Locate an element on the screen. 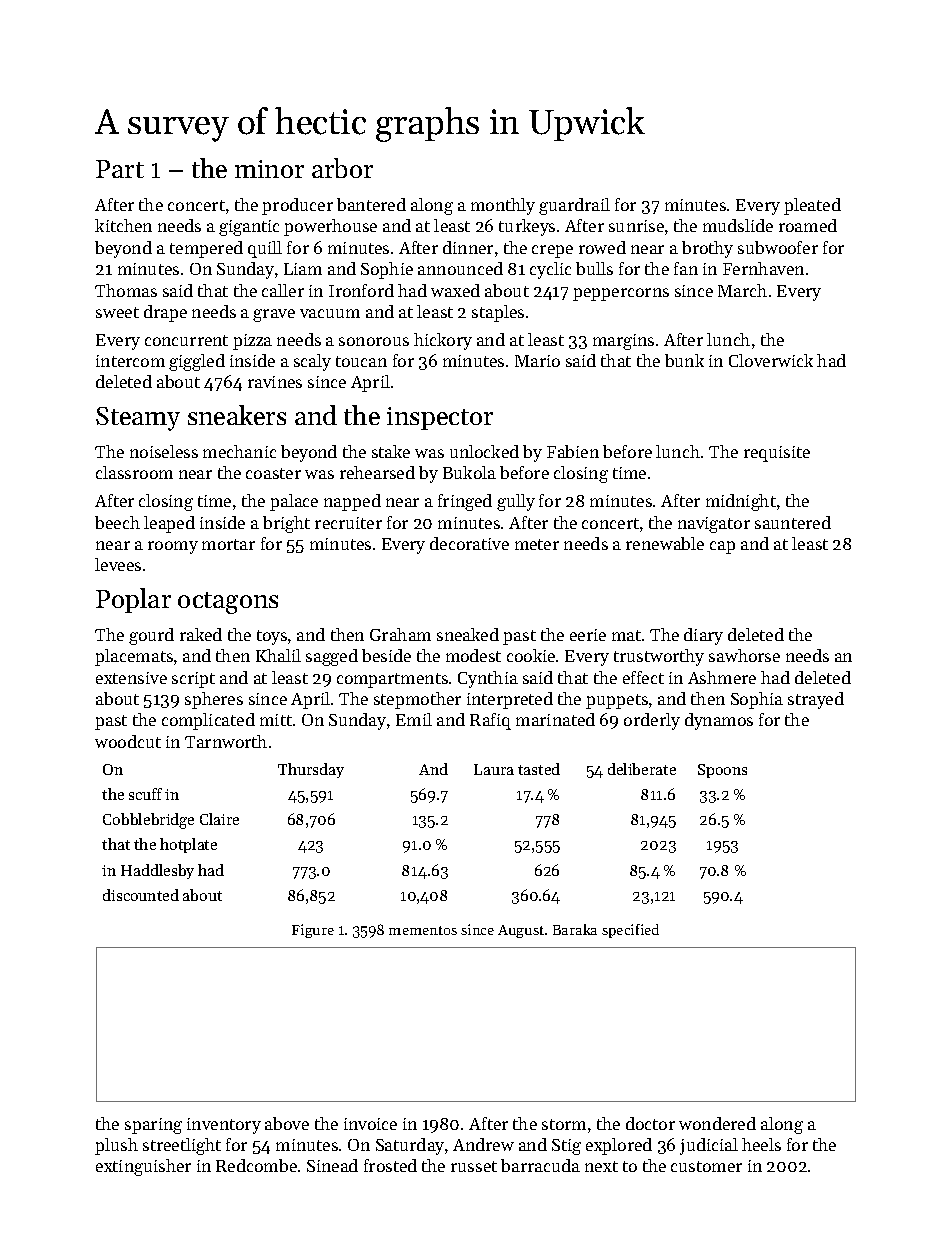  minor is located at coordinates (269, 169).
